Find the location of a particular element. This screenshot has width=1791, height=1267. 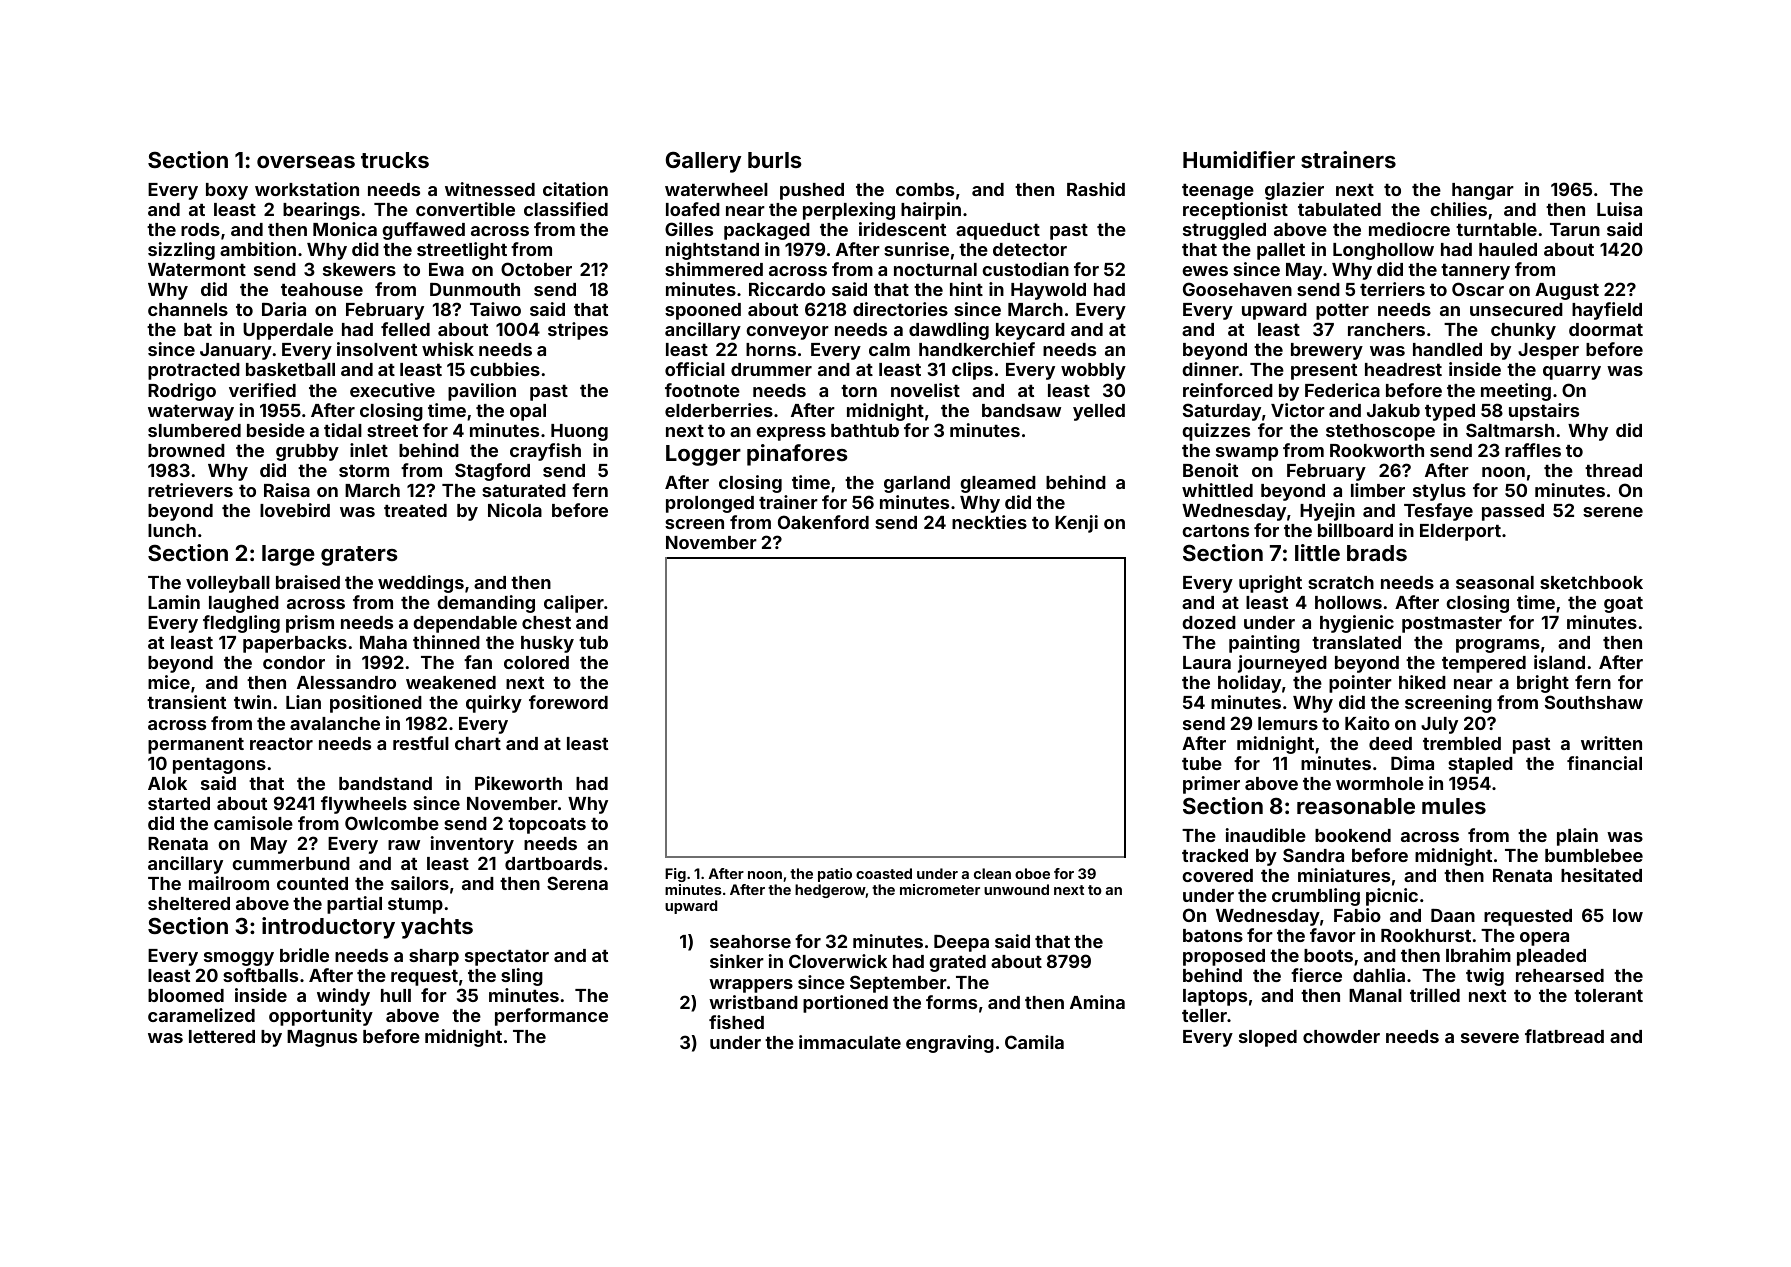

wormhole is located at coordinates (1380, 783).
